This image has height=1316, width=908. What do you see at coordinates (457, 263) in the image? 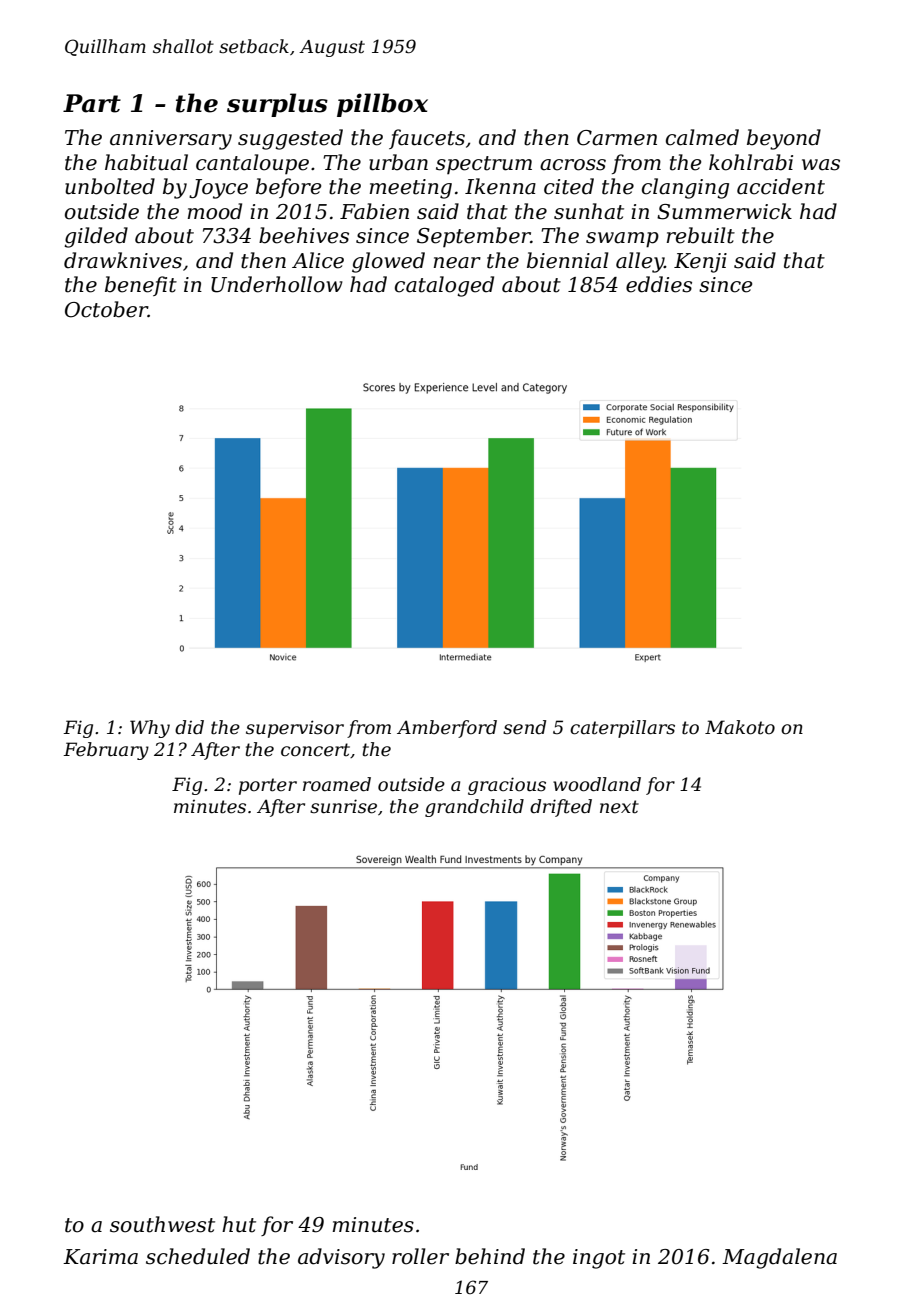
I see `near` at bounding box center [457, 263].
